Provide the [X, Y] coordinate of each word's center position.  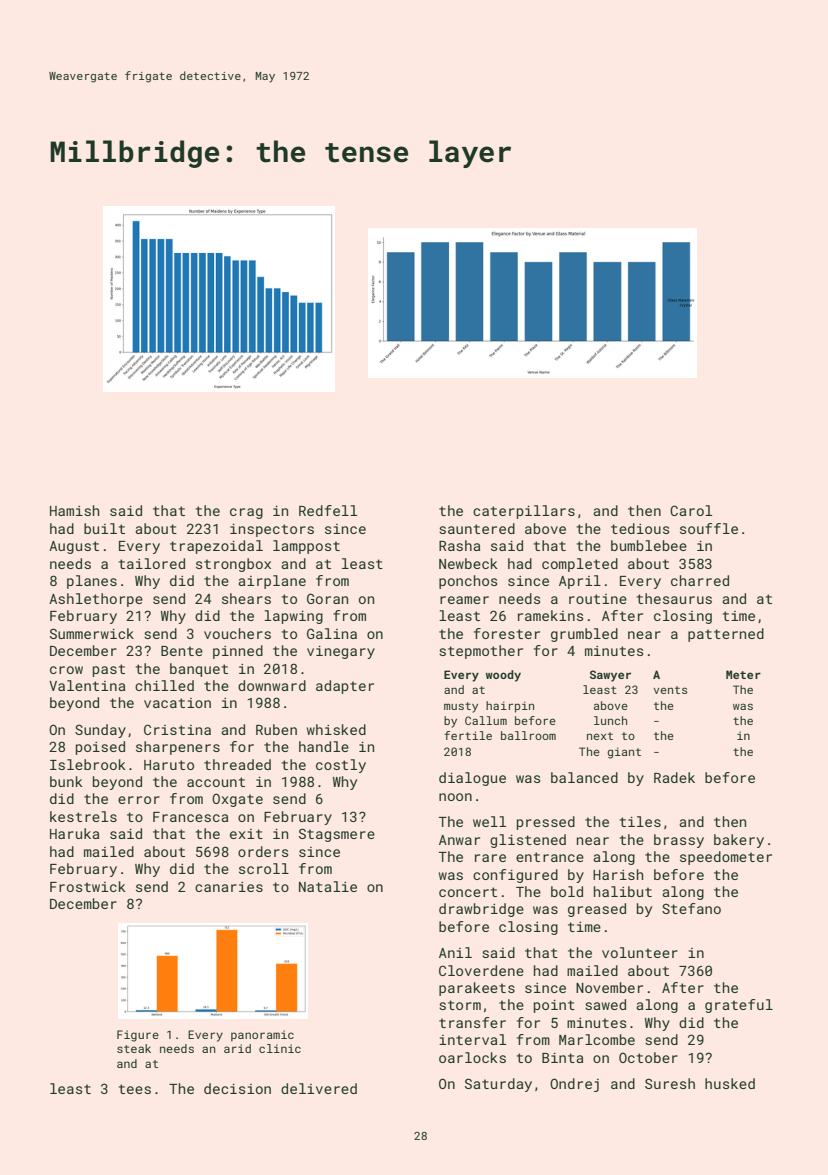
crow [66, 670]
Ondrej [574, 1085]
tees [135, 1089]
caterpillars [524, 512]
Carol [691, 510]
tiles [640, 821]
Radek [674, 777]
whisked [336, 729]
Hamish [74, 510]
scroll [264, 868]
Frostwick [88, 886]
